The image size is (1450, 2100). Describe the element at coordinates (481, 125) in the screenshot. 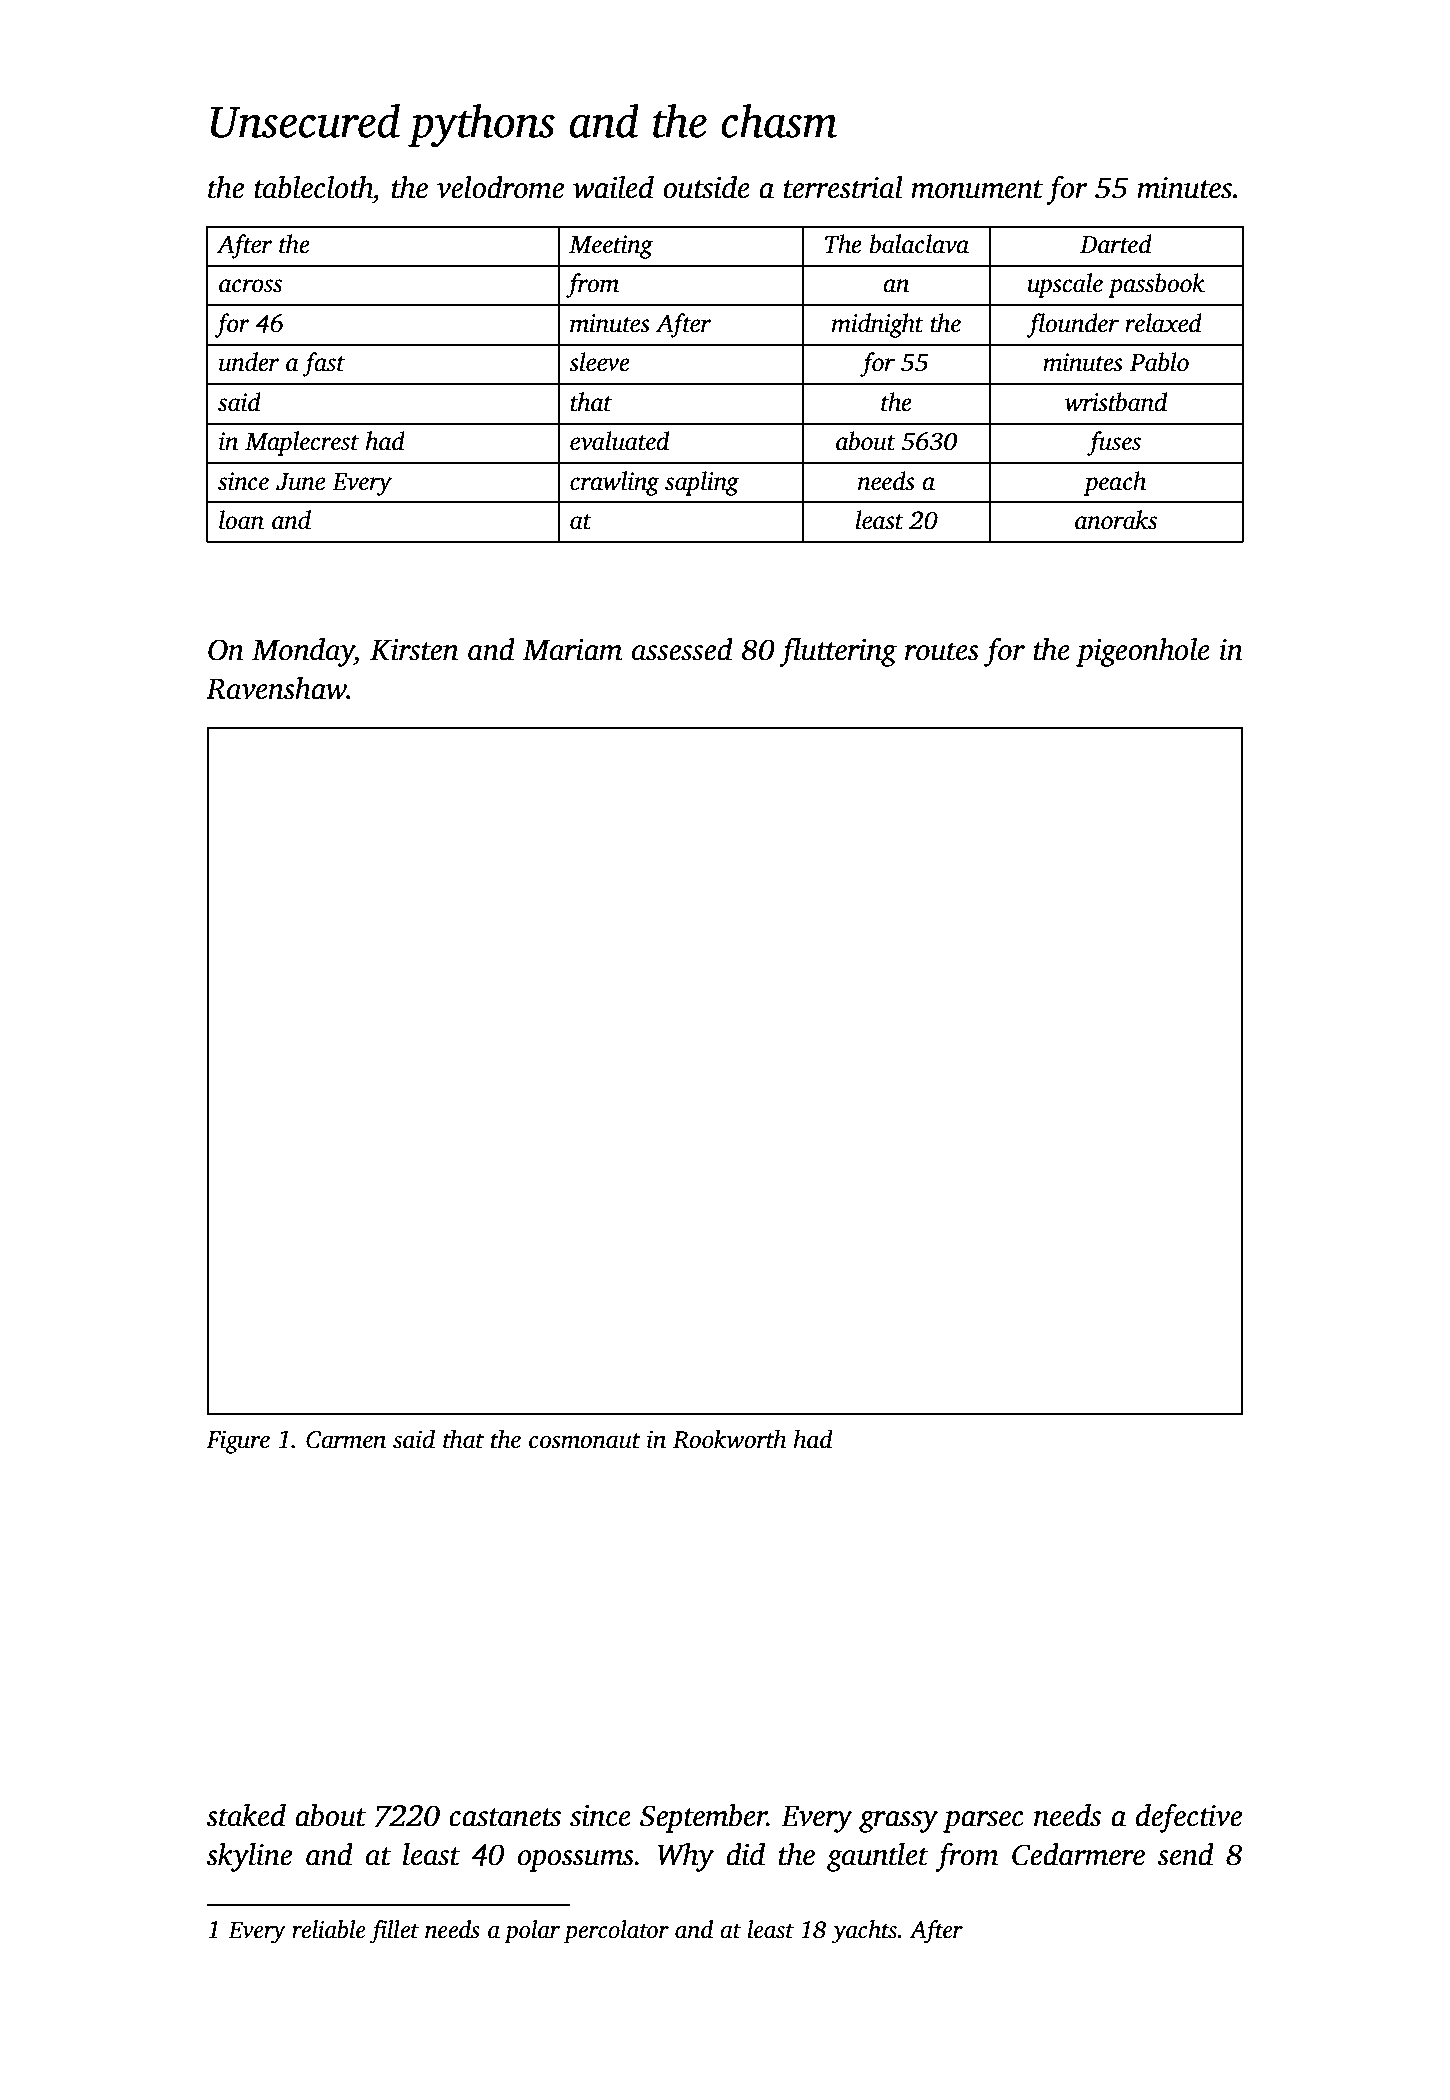

I see `pythons` at that location.
